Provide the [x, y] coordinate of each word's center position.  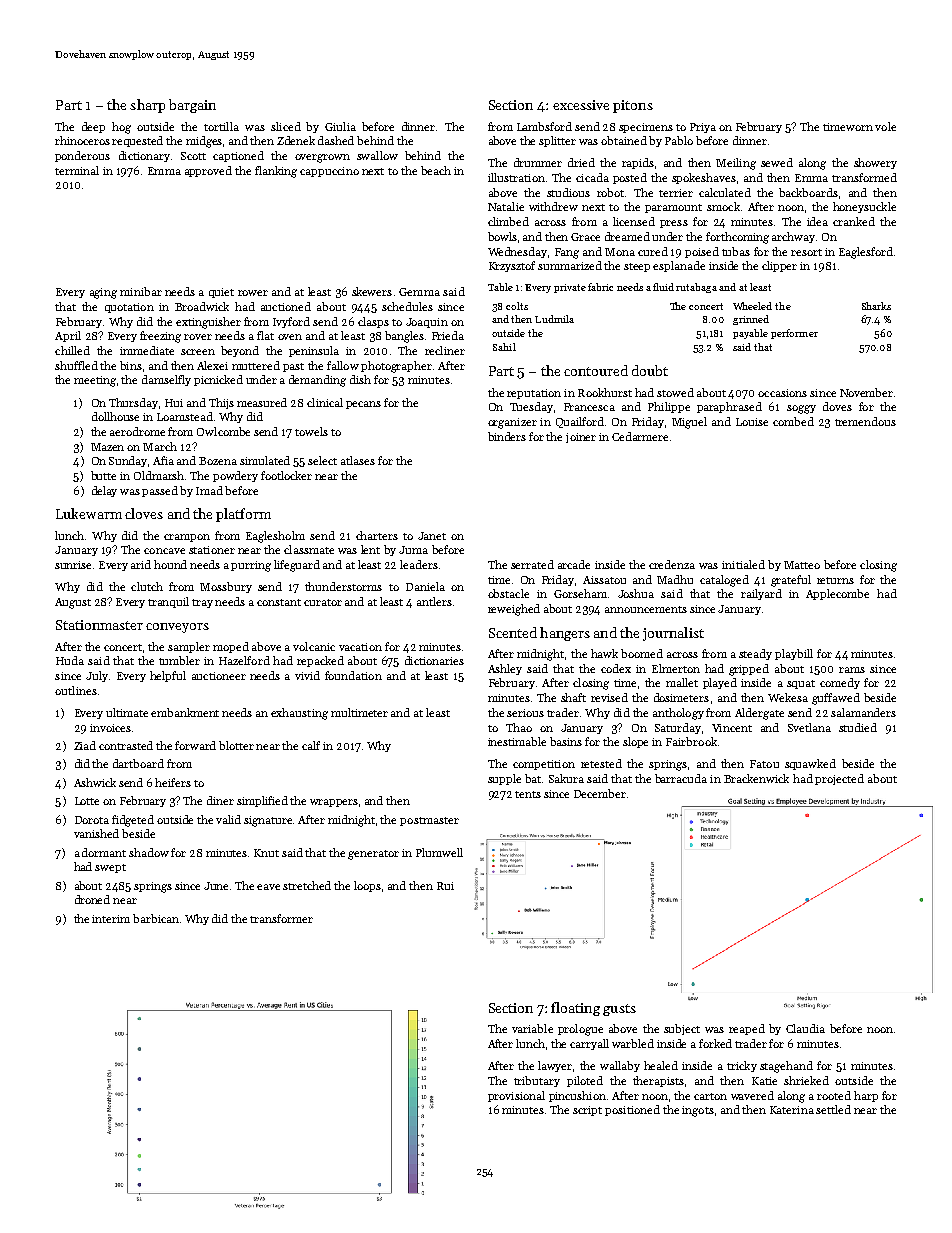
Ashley [505, 669]
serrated [532, 564]
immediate [147, 350]
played [720, 683]
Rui [445, 886]
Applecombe [837, 594]
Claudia [805, 1028]
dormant [104, 852]
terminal [77, 170]
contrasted [126, 745]
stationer [212, 550]
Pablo [679, 140]
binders [507, 436]
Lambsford [544, 126]
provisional [516, 1096]
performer [794, 334]
